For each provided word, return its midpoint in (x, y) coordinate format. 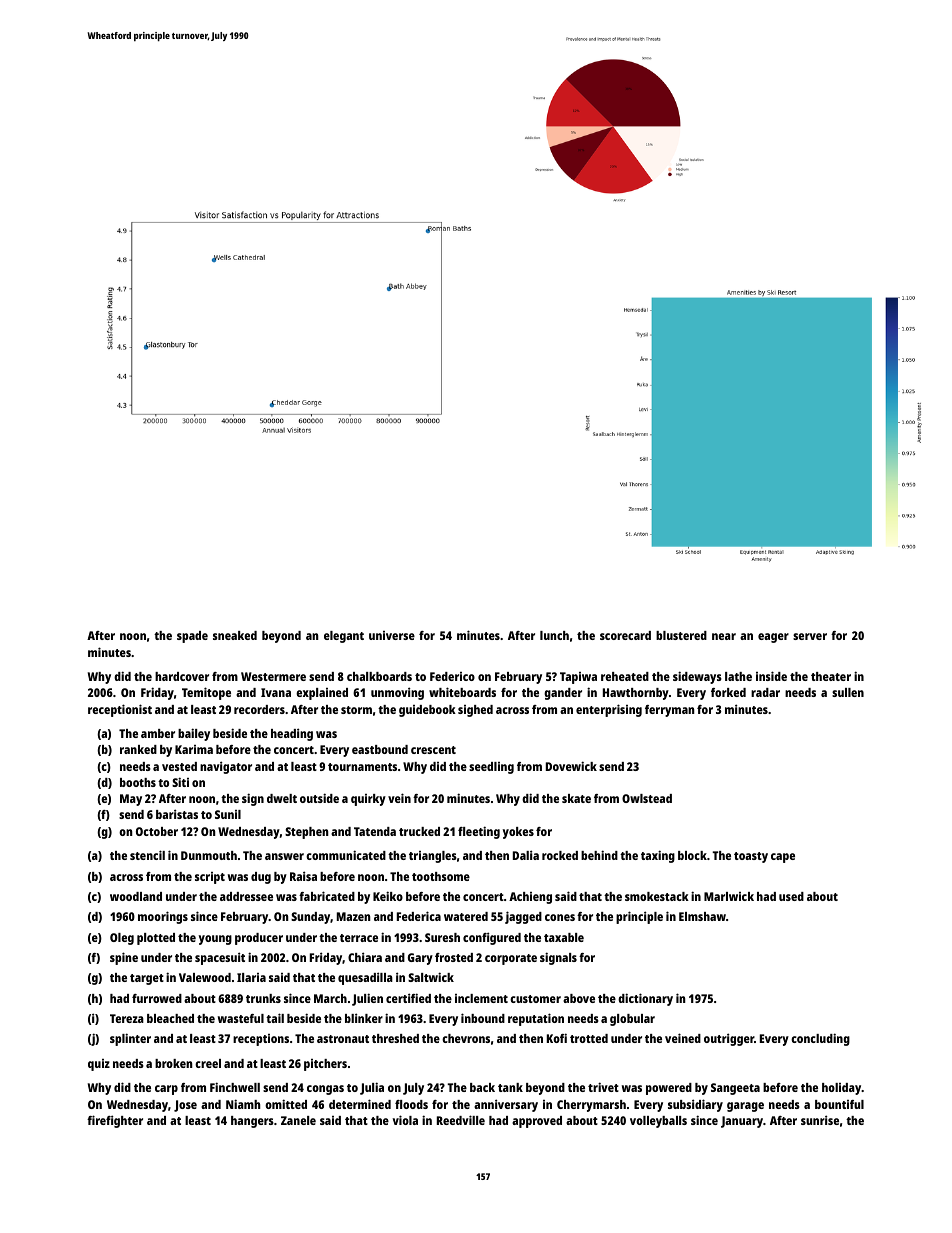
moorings (163, 917)
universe (392, 635)
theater (831, 676)
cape (783, 858)
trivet (603, 1087)
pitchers (325, 1065)
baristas (177, 814)
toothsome (441, 876)
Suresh (442, 937)
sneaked (235, 635)
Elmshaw (702, 916)
